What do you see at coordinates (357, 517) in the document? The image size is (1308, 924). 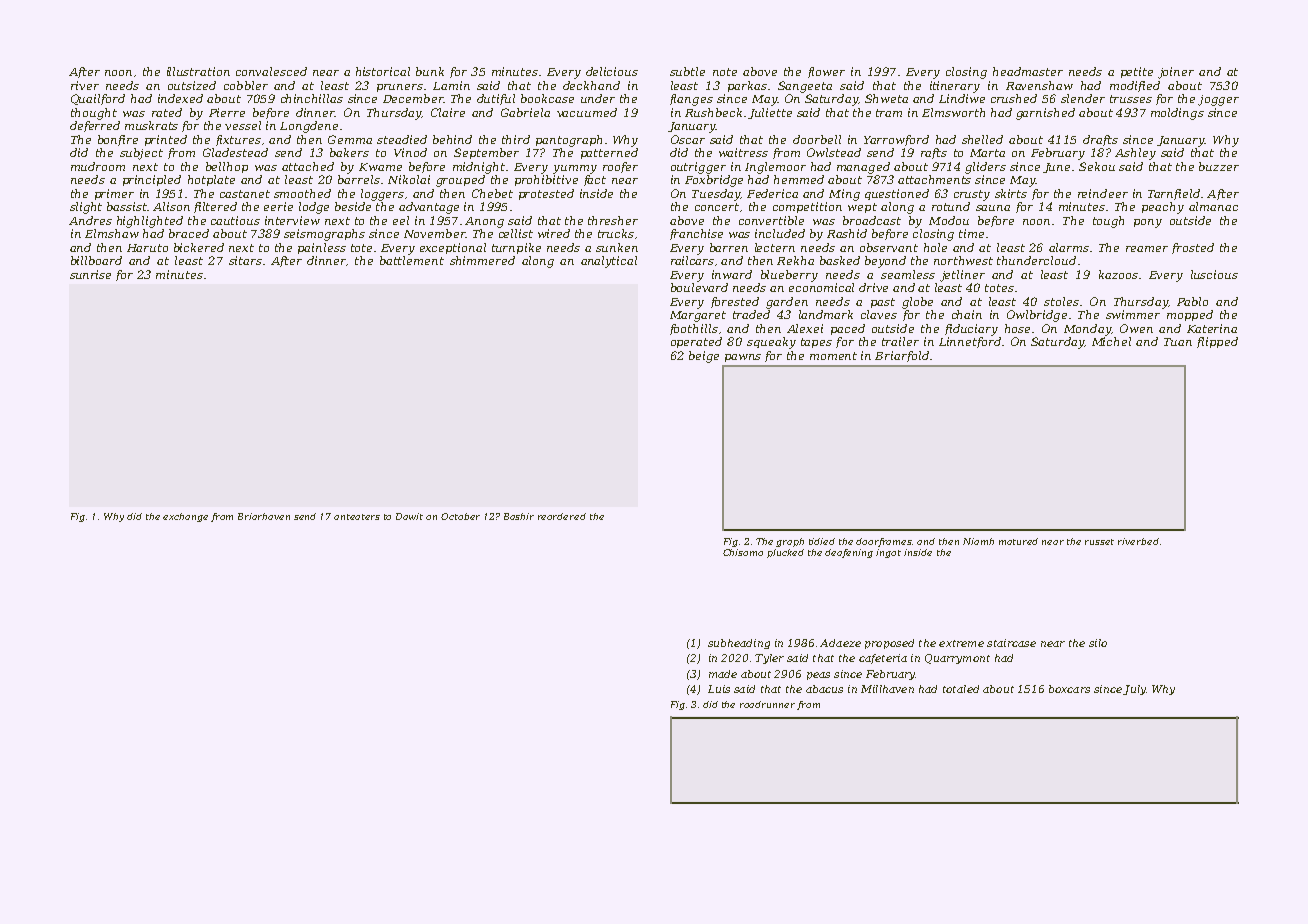 I see `anteaters` at bounding box center [357, 517].
